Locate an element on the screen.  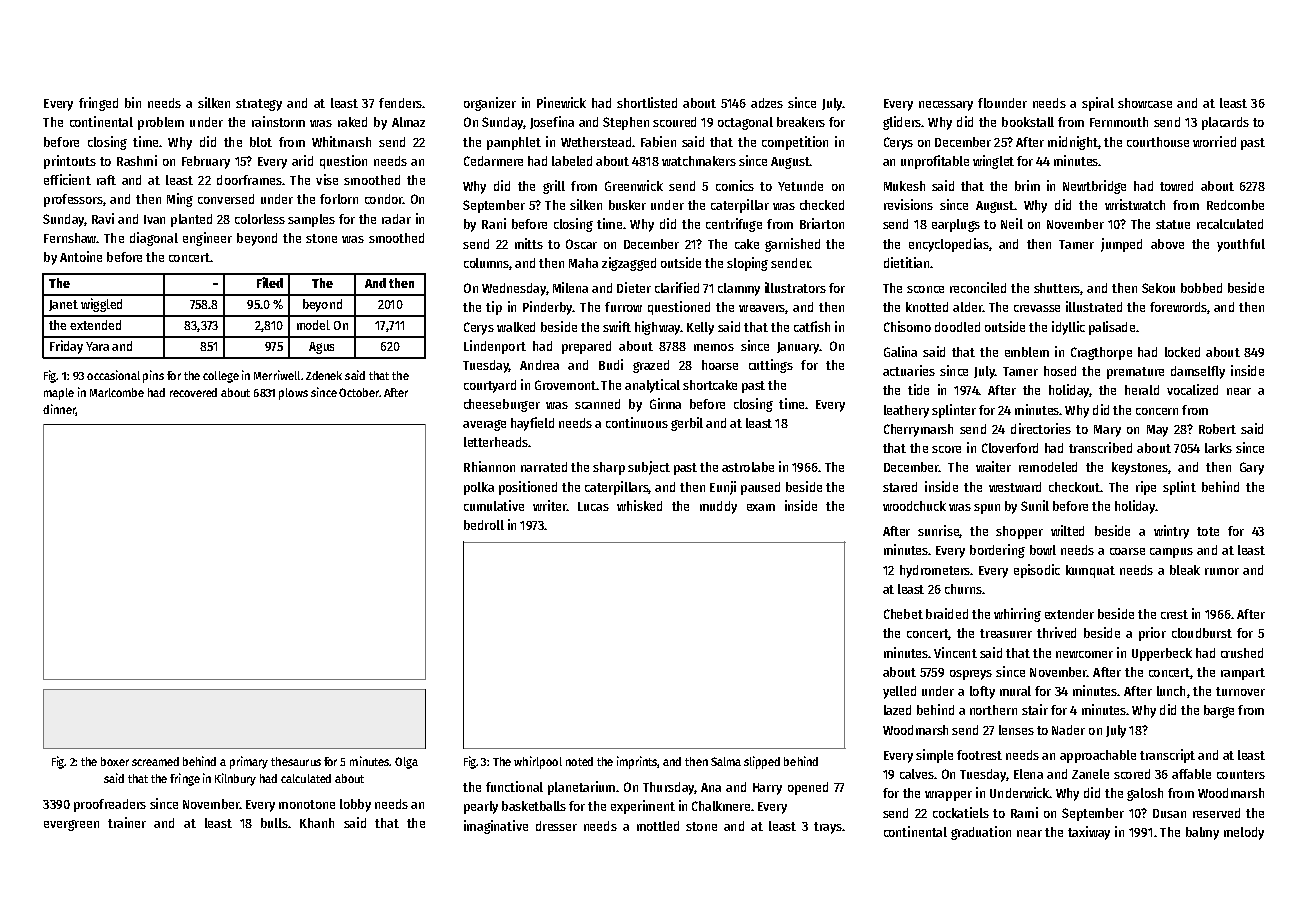
imprints is located at coordinates (637, 762).
